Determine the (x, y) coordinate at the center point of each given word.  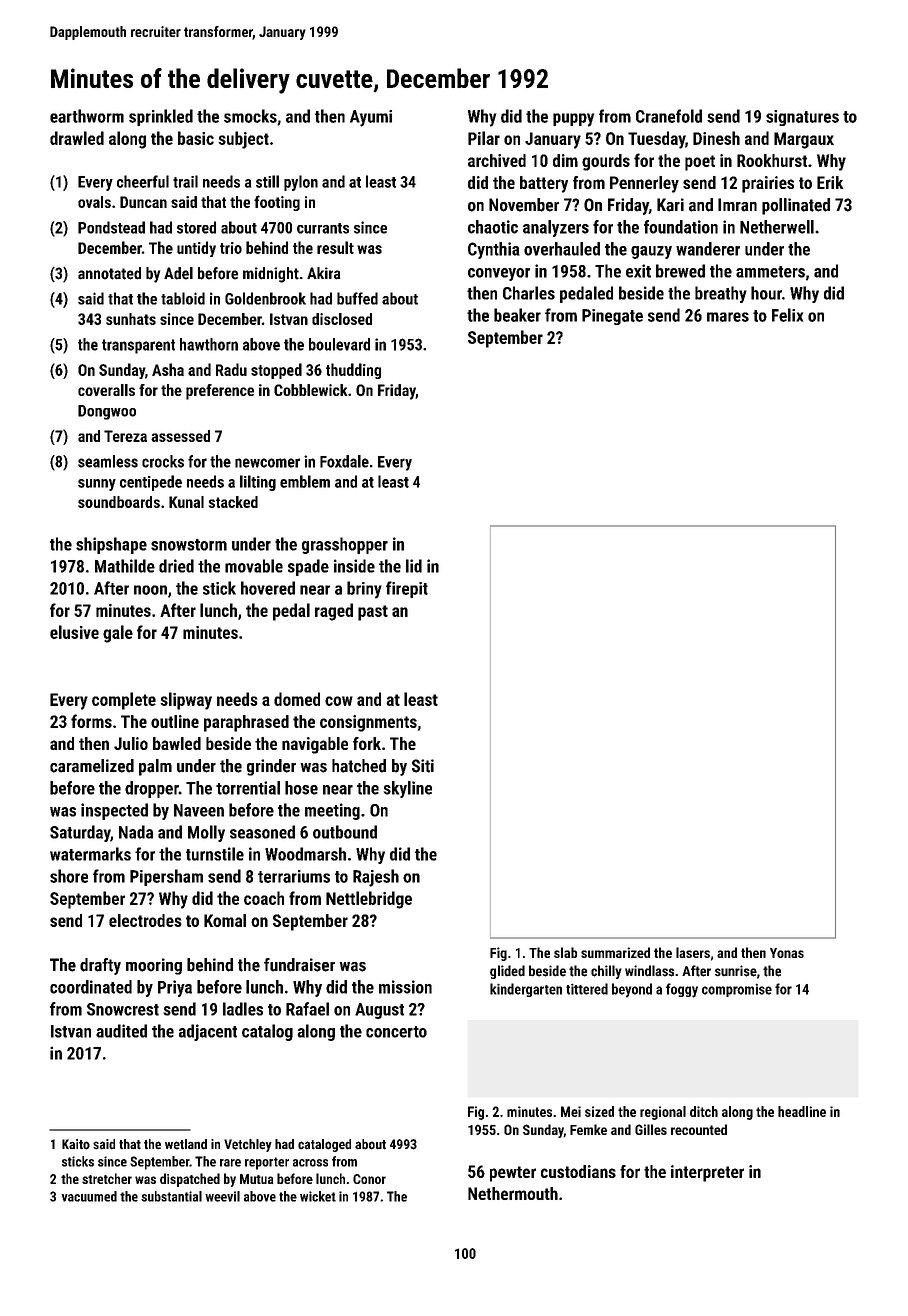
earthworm (87, 116)
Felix (787, 315)
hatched (359, 766)
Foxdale (344, 461)
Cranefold (669, 116)
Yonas (787, 953)
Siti (423, 766)
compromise (737, 990)
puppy (573, 120)
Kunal (186, 502)
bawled (177, 743)
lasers (693, 952)
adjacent (208, 1032)
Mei (571, 1111)
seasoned (262, 832)
